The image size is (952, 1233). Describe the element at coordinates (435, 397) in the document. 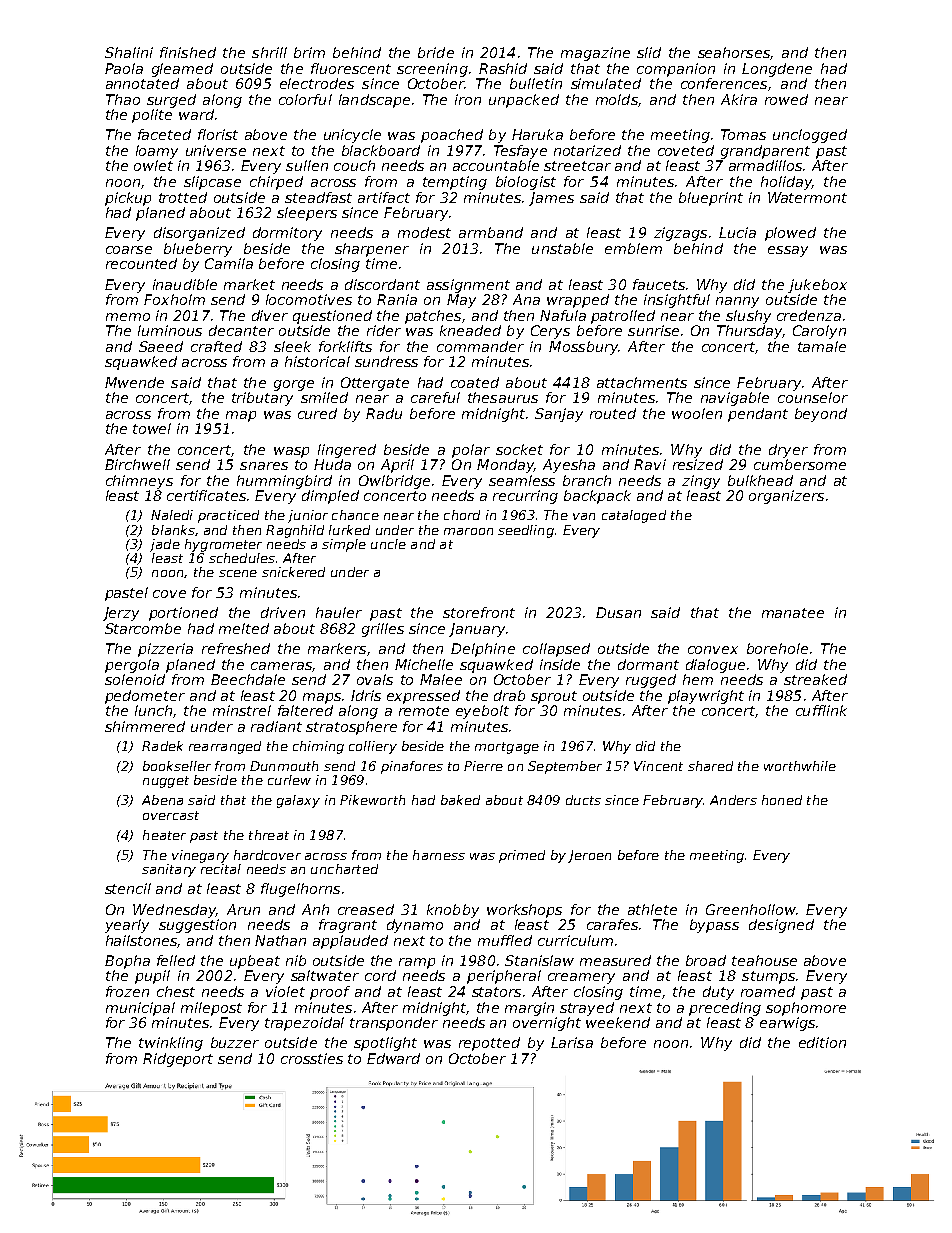

I see `careful` at that location.
